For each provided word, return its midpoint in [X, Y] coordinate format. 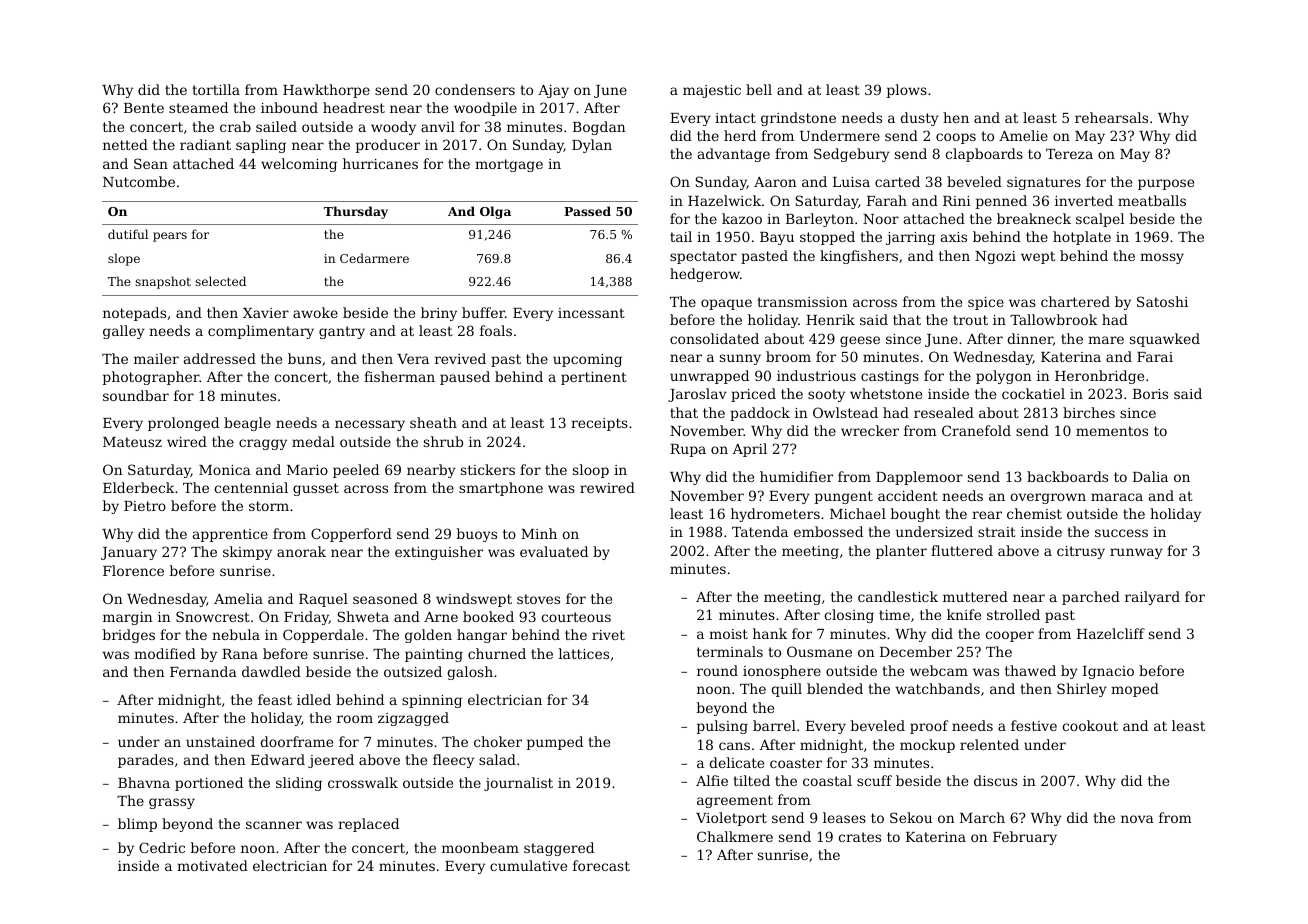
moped [1135, 690]
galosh [470, 673]
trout [970, 320]
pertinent [594, 378]
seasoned [385, 598]
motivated [212, 865]
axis [954, 237]
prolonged [183, 424]
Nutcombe [139, 181]
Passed [587, 211]
